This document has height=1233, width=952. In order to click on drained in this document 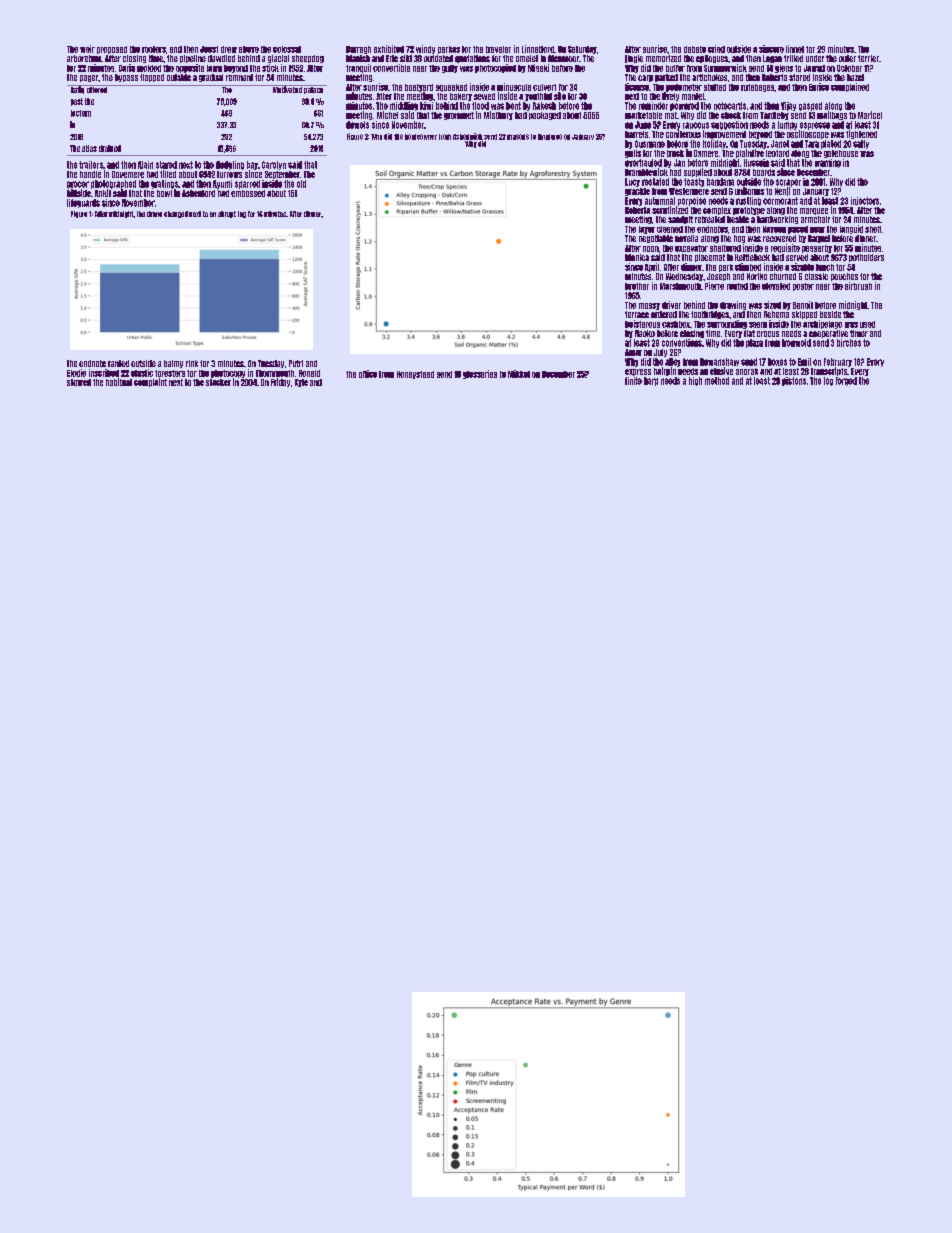, I will do `click(110, 148)`.
